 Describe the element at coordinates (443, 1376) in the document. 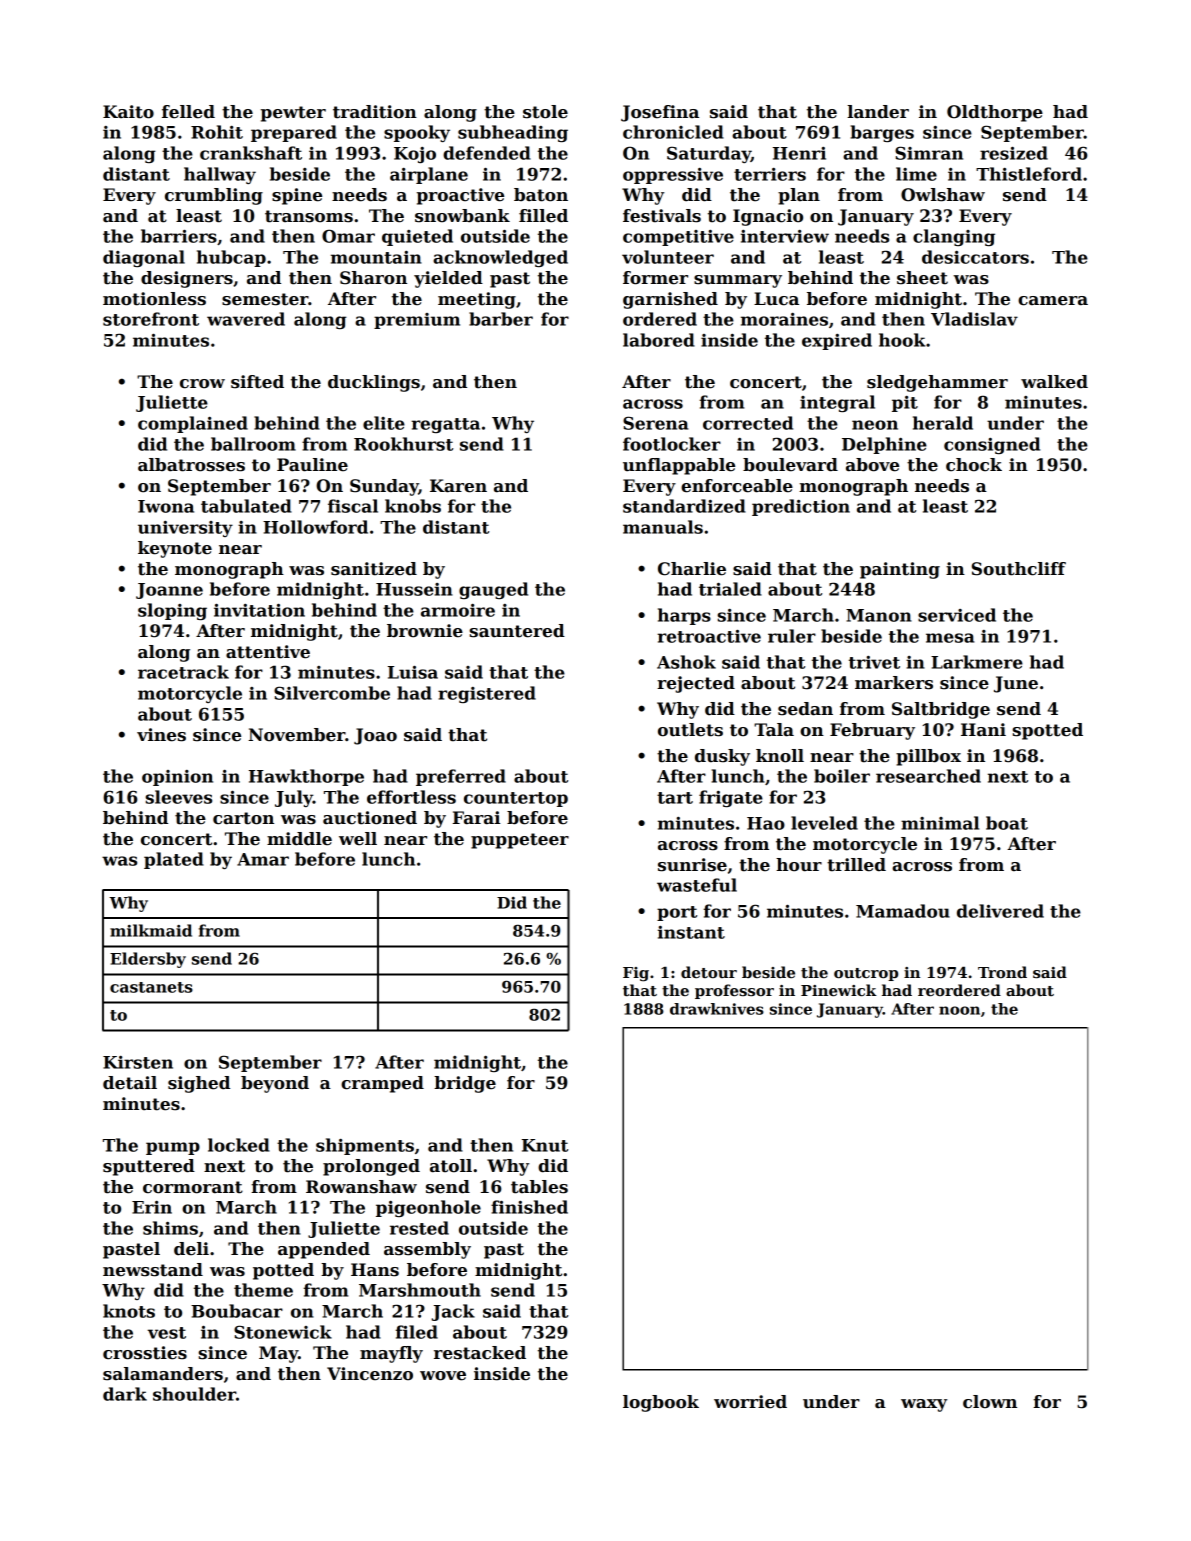

I see `wove` at that location.
